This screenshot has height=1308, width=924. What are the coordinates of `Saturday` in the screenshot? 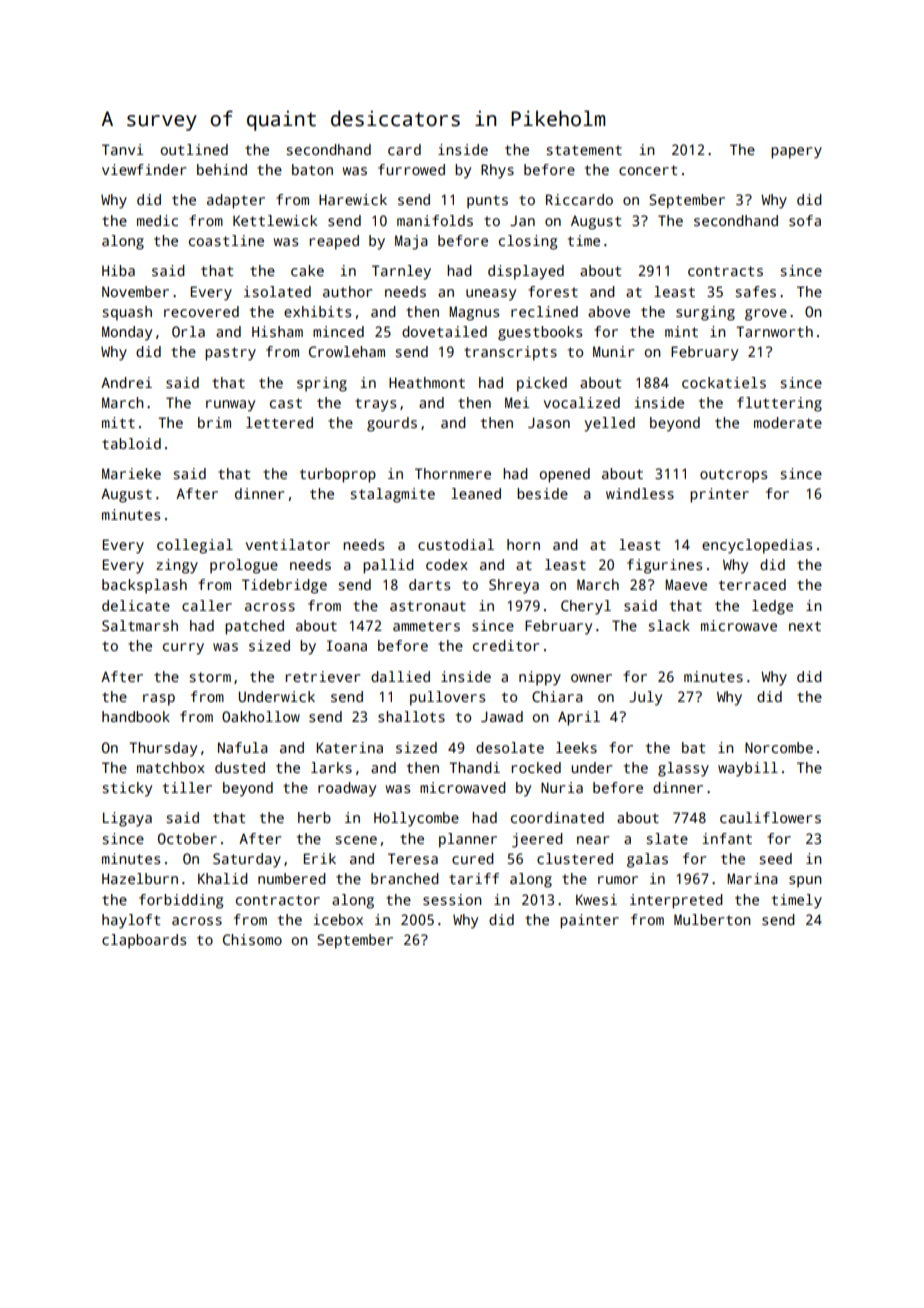 It's located at (247, 860).
